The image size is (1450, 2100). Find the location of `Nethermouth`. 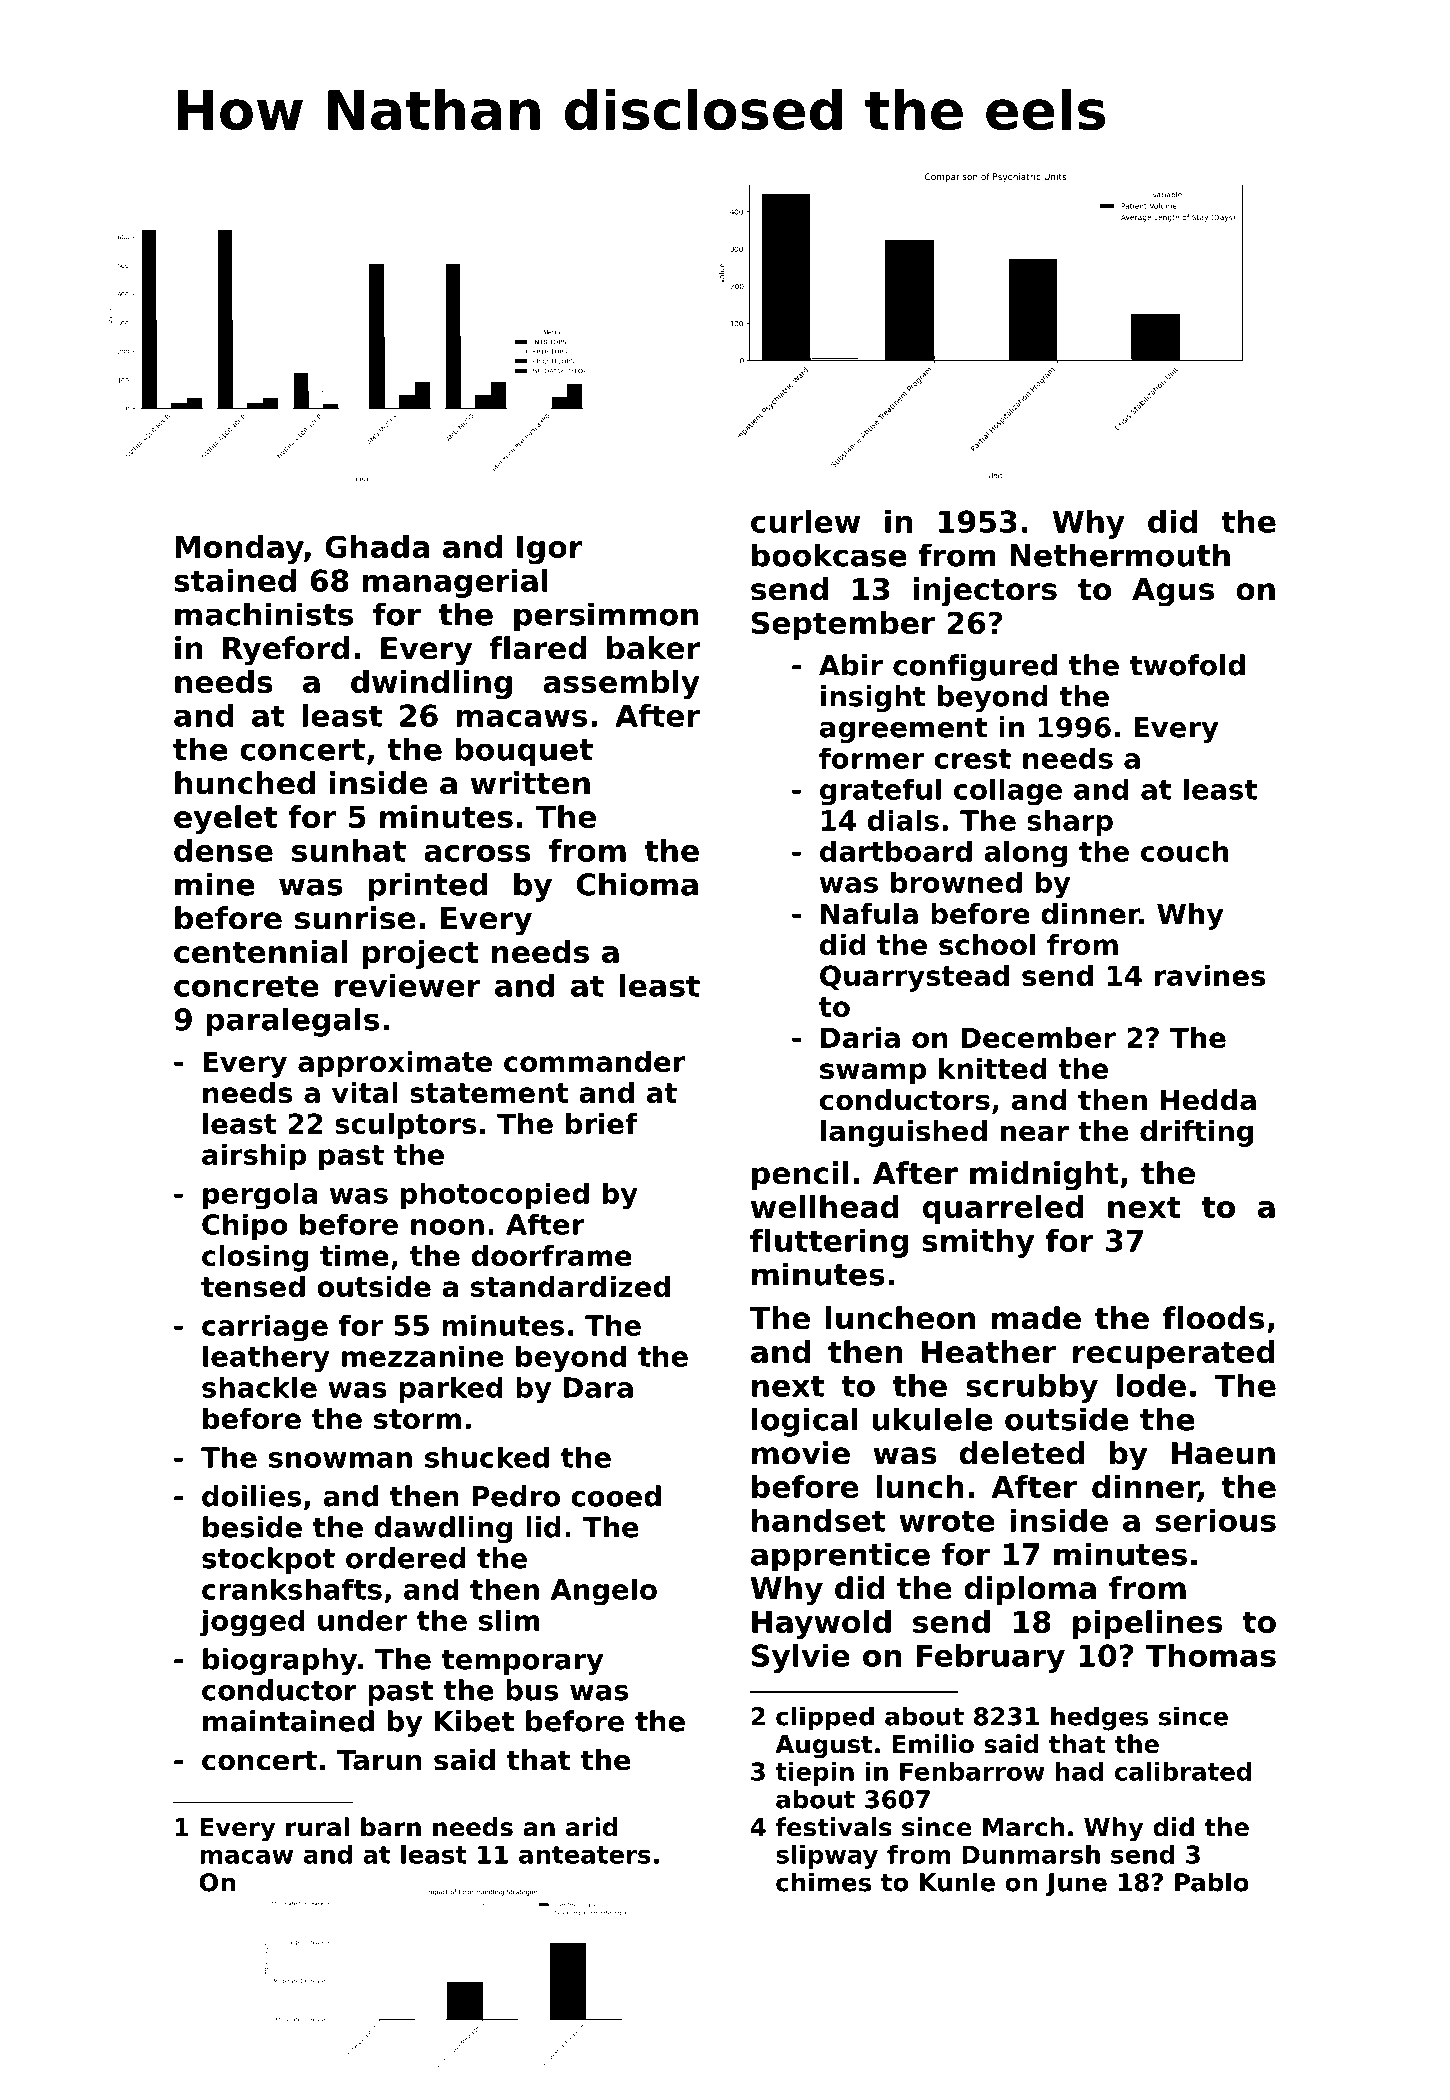

Nethermouth is located at coordinates (1120, 555).
